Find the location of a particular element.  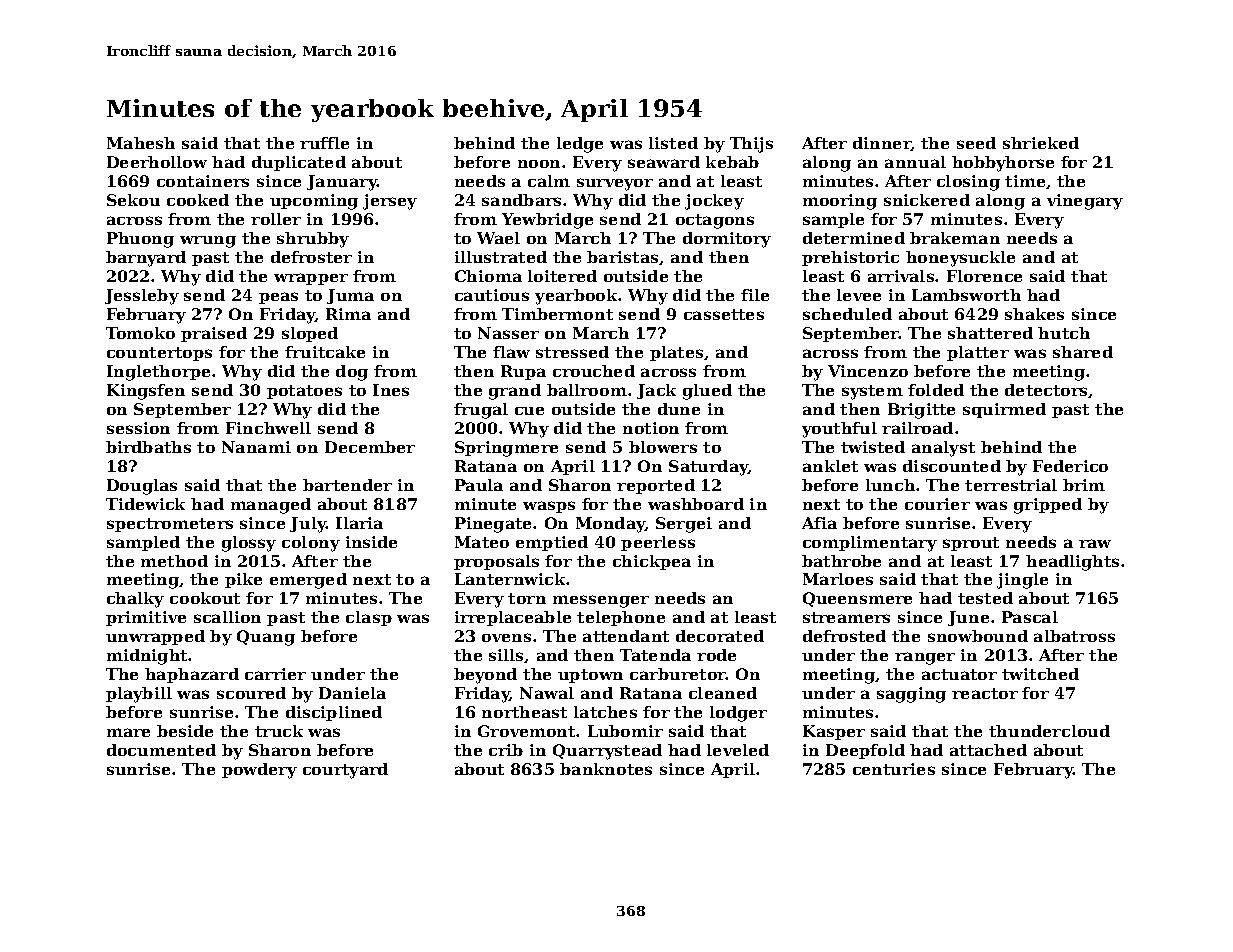

flaw is located at coordinates (511, 352).
